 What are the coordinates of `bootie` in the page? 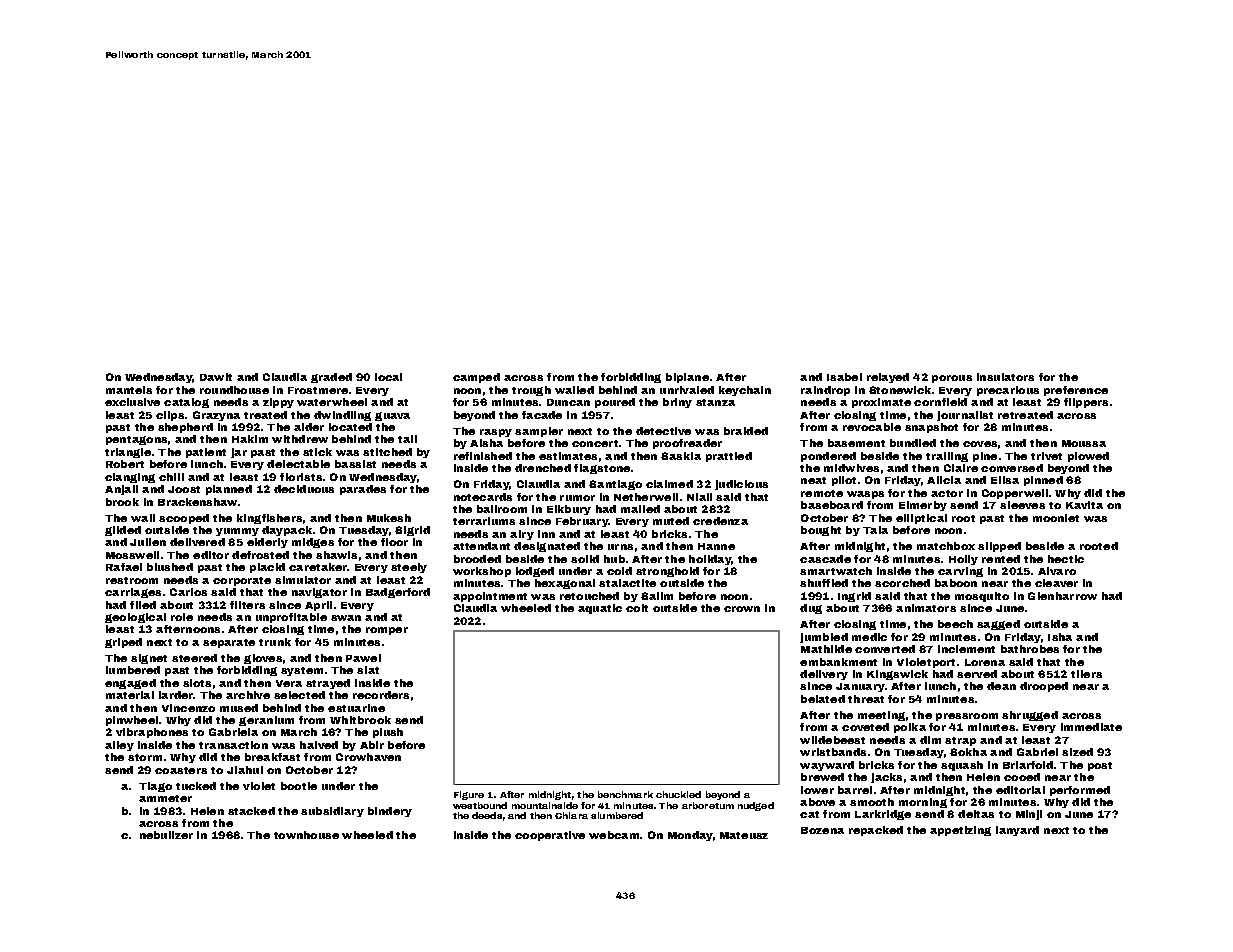 It's located at (299, 786).
